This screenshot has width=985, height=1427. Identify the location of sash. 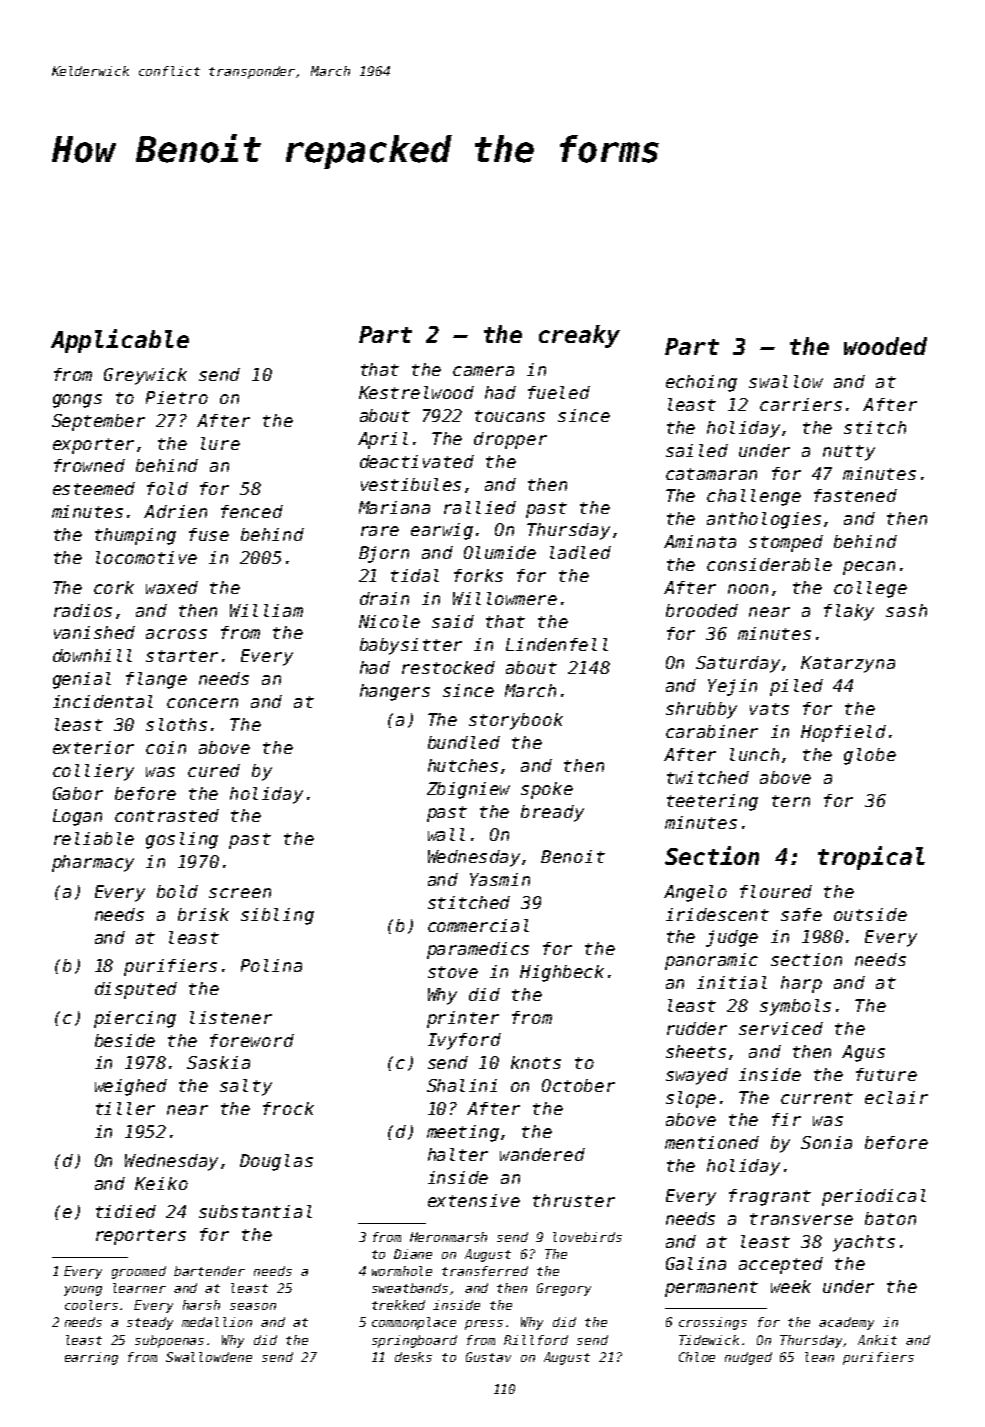
(906, 610).
